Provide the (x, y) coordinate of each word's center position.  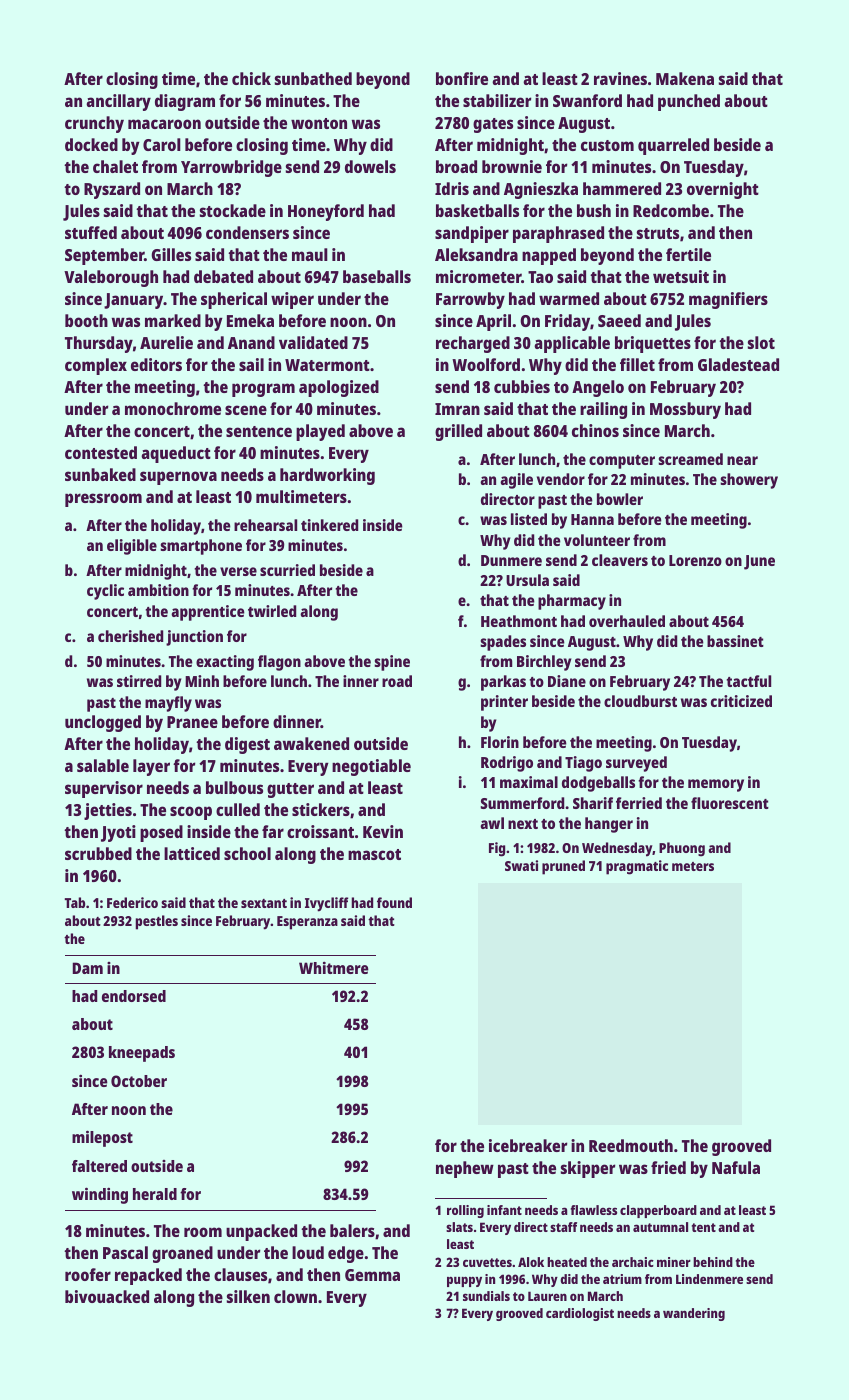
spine (392, 663)
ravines (620, 78)
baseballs (377, 276)
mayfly (168, 704)
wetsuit (681, 276)
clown (295, 1296)
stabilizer (497, 100)
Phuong (682, 849)
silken (248, 1296)
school (247, 853)
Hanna (592, 519)
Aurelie (166, 342)
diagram (185, 102)
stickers (321, 809)
